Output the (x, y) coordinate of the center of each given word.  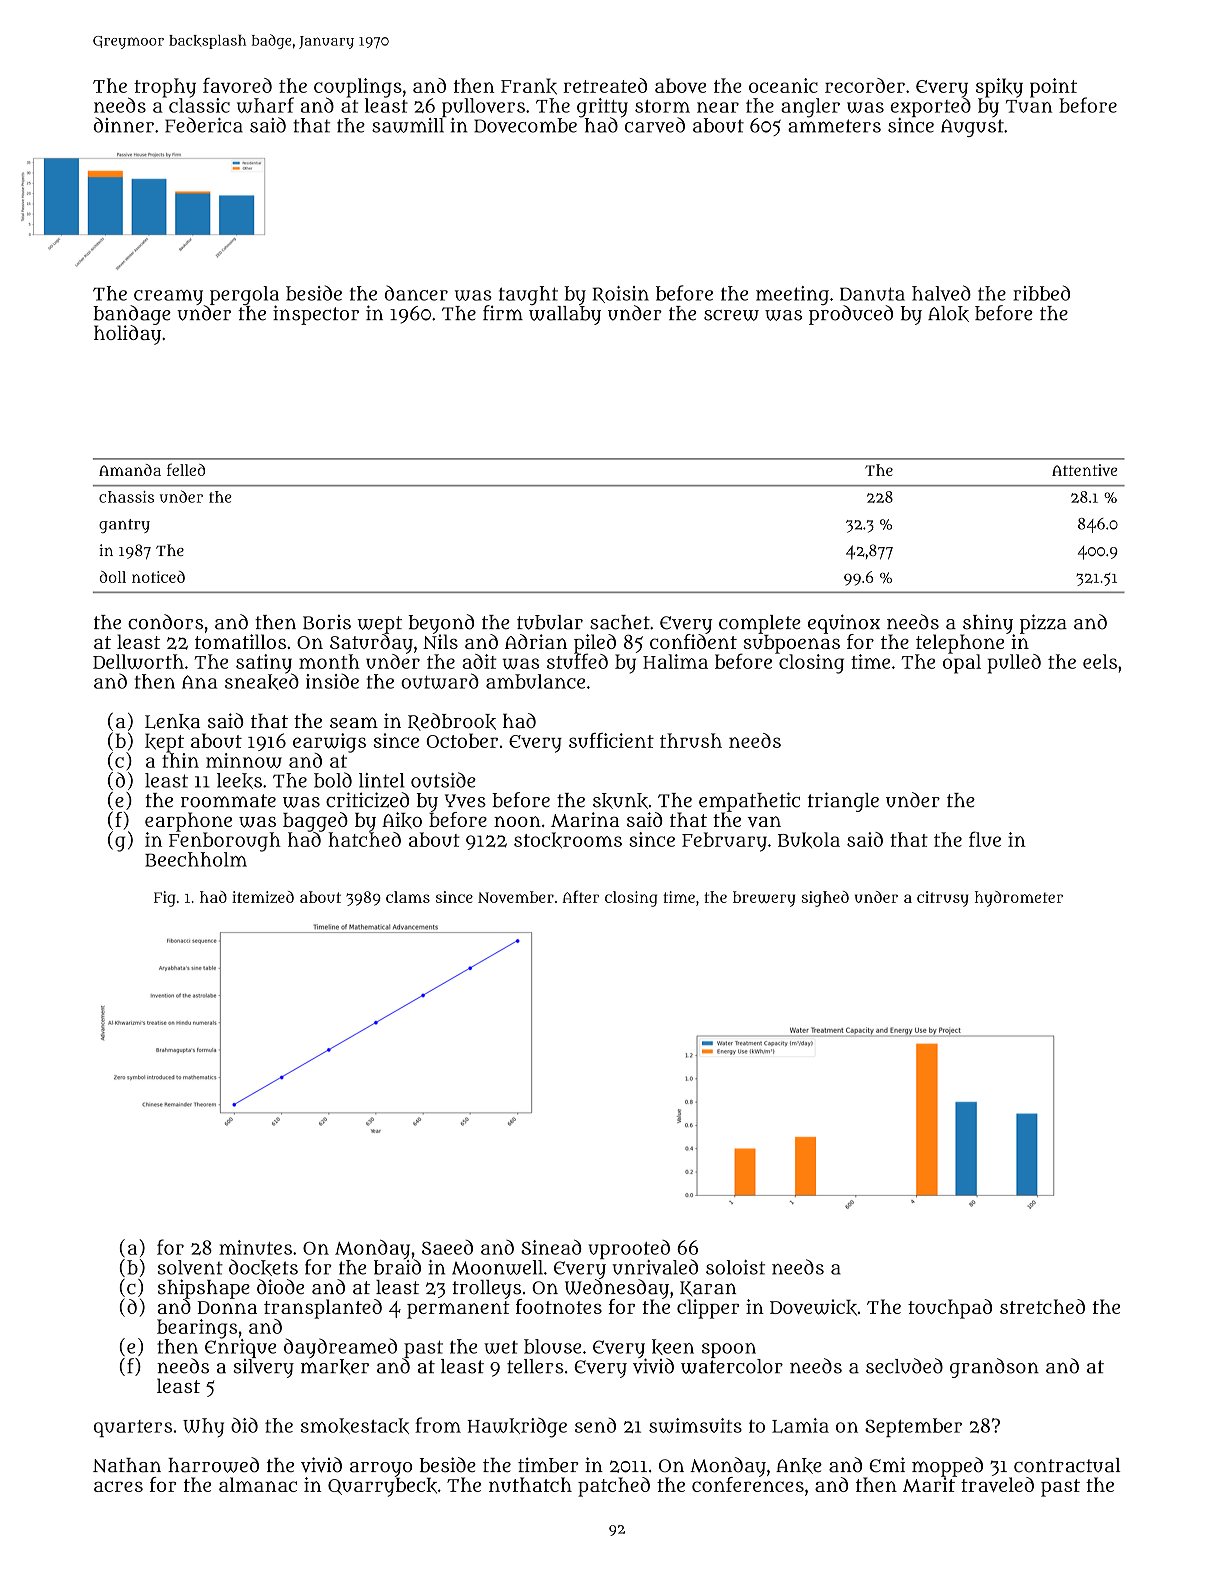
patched (614, 1487)
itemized (263, 897)
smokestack (355, 1426)
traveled (997, 1484)
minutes (255, 1247)
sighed (825, 899)
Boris (327, 622)
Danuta (872, 294)
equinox (844, 624)
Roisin (621, 294)
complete (760, 624)
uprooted (629, 1249)
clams (408, 897)
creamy (168, 297)
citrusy (943, 899)
